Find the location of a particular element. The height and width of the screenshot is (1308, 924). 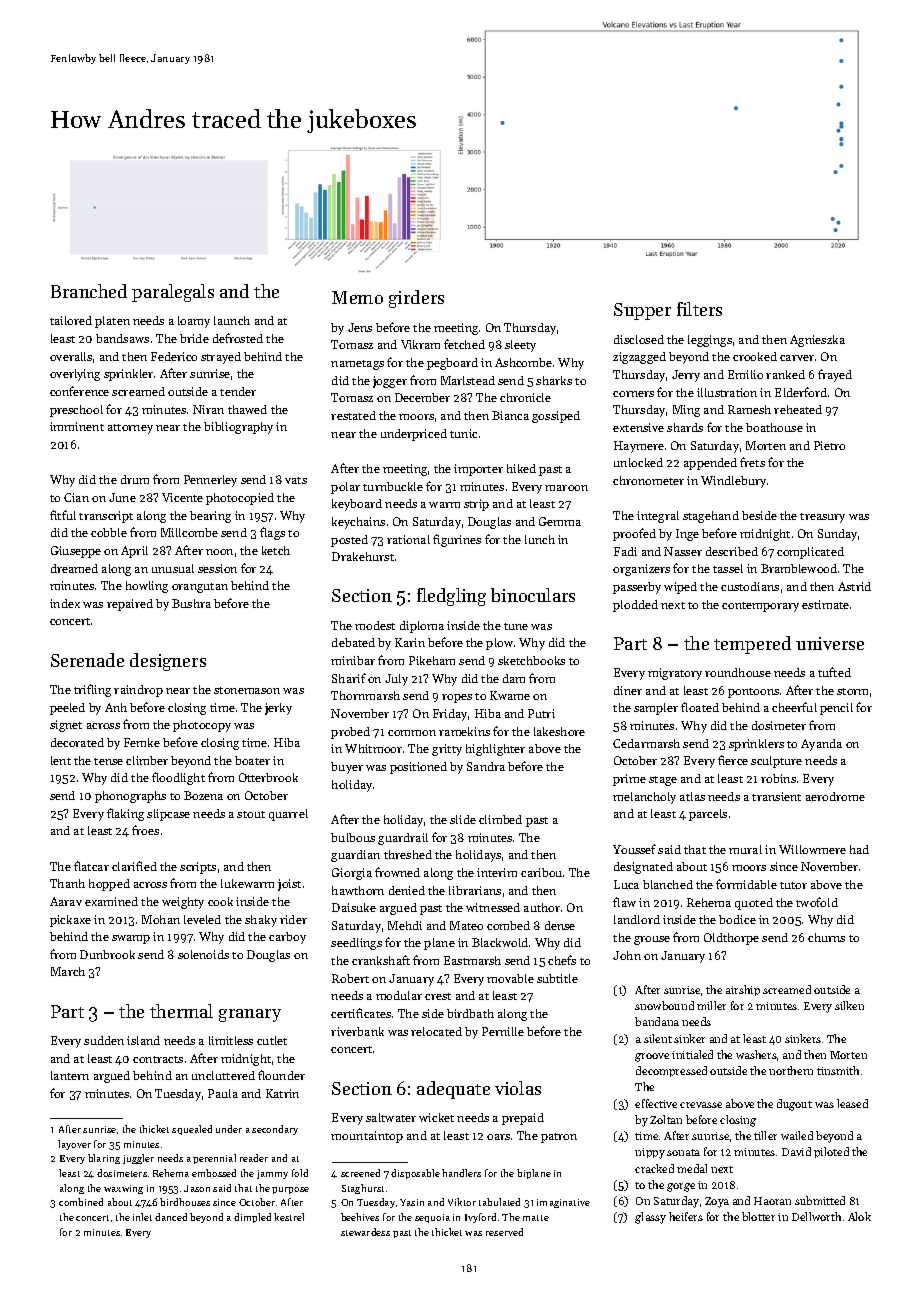

Femke is located at coordinates (142, 742).
